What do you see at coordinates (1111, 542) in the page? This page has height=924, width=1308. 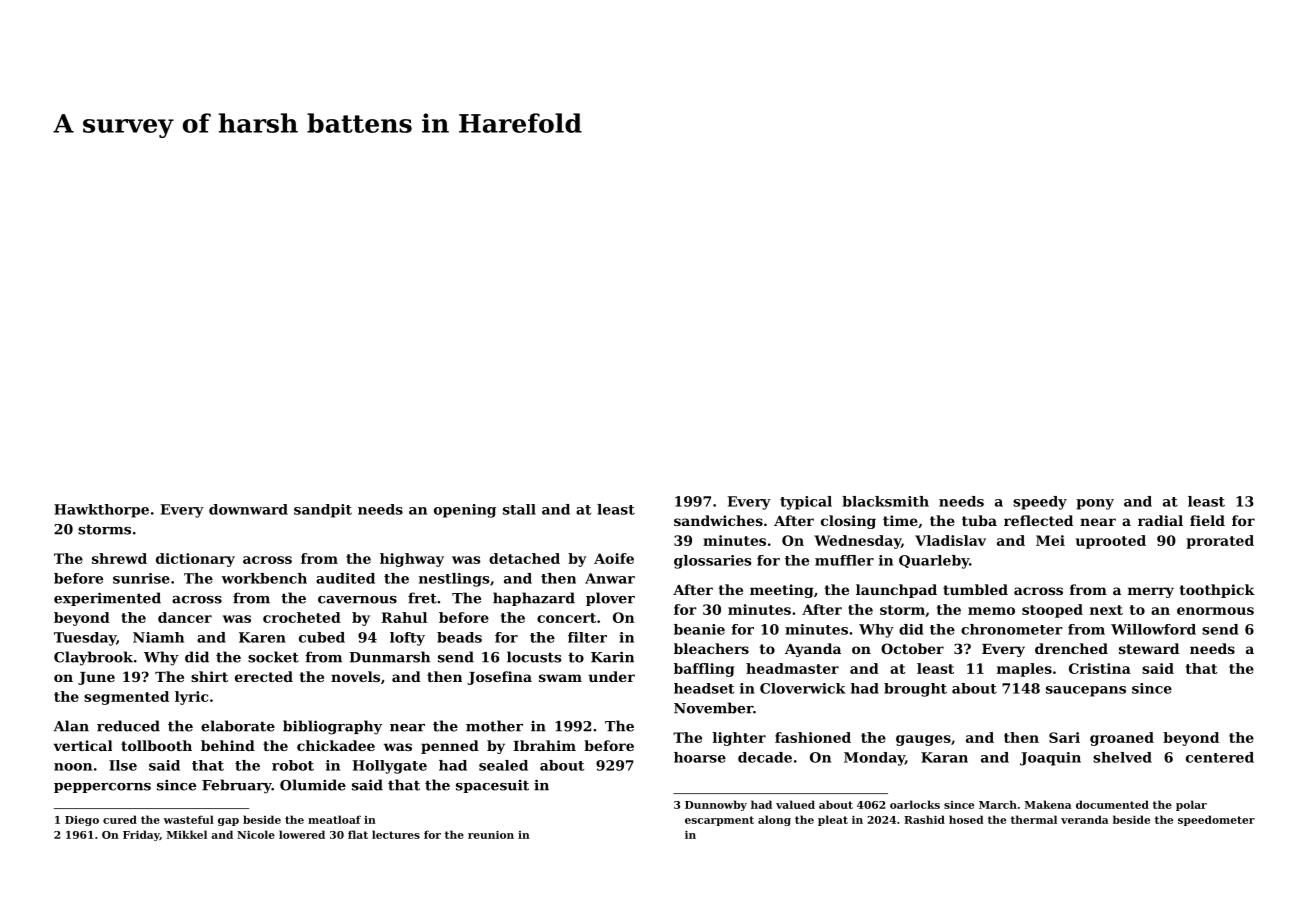 I see `uprooted` at bounding box center [1111, 542].
